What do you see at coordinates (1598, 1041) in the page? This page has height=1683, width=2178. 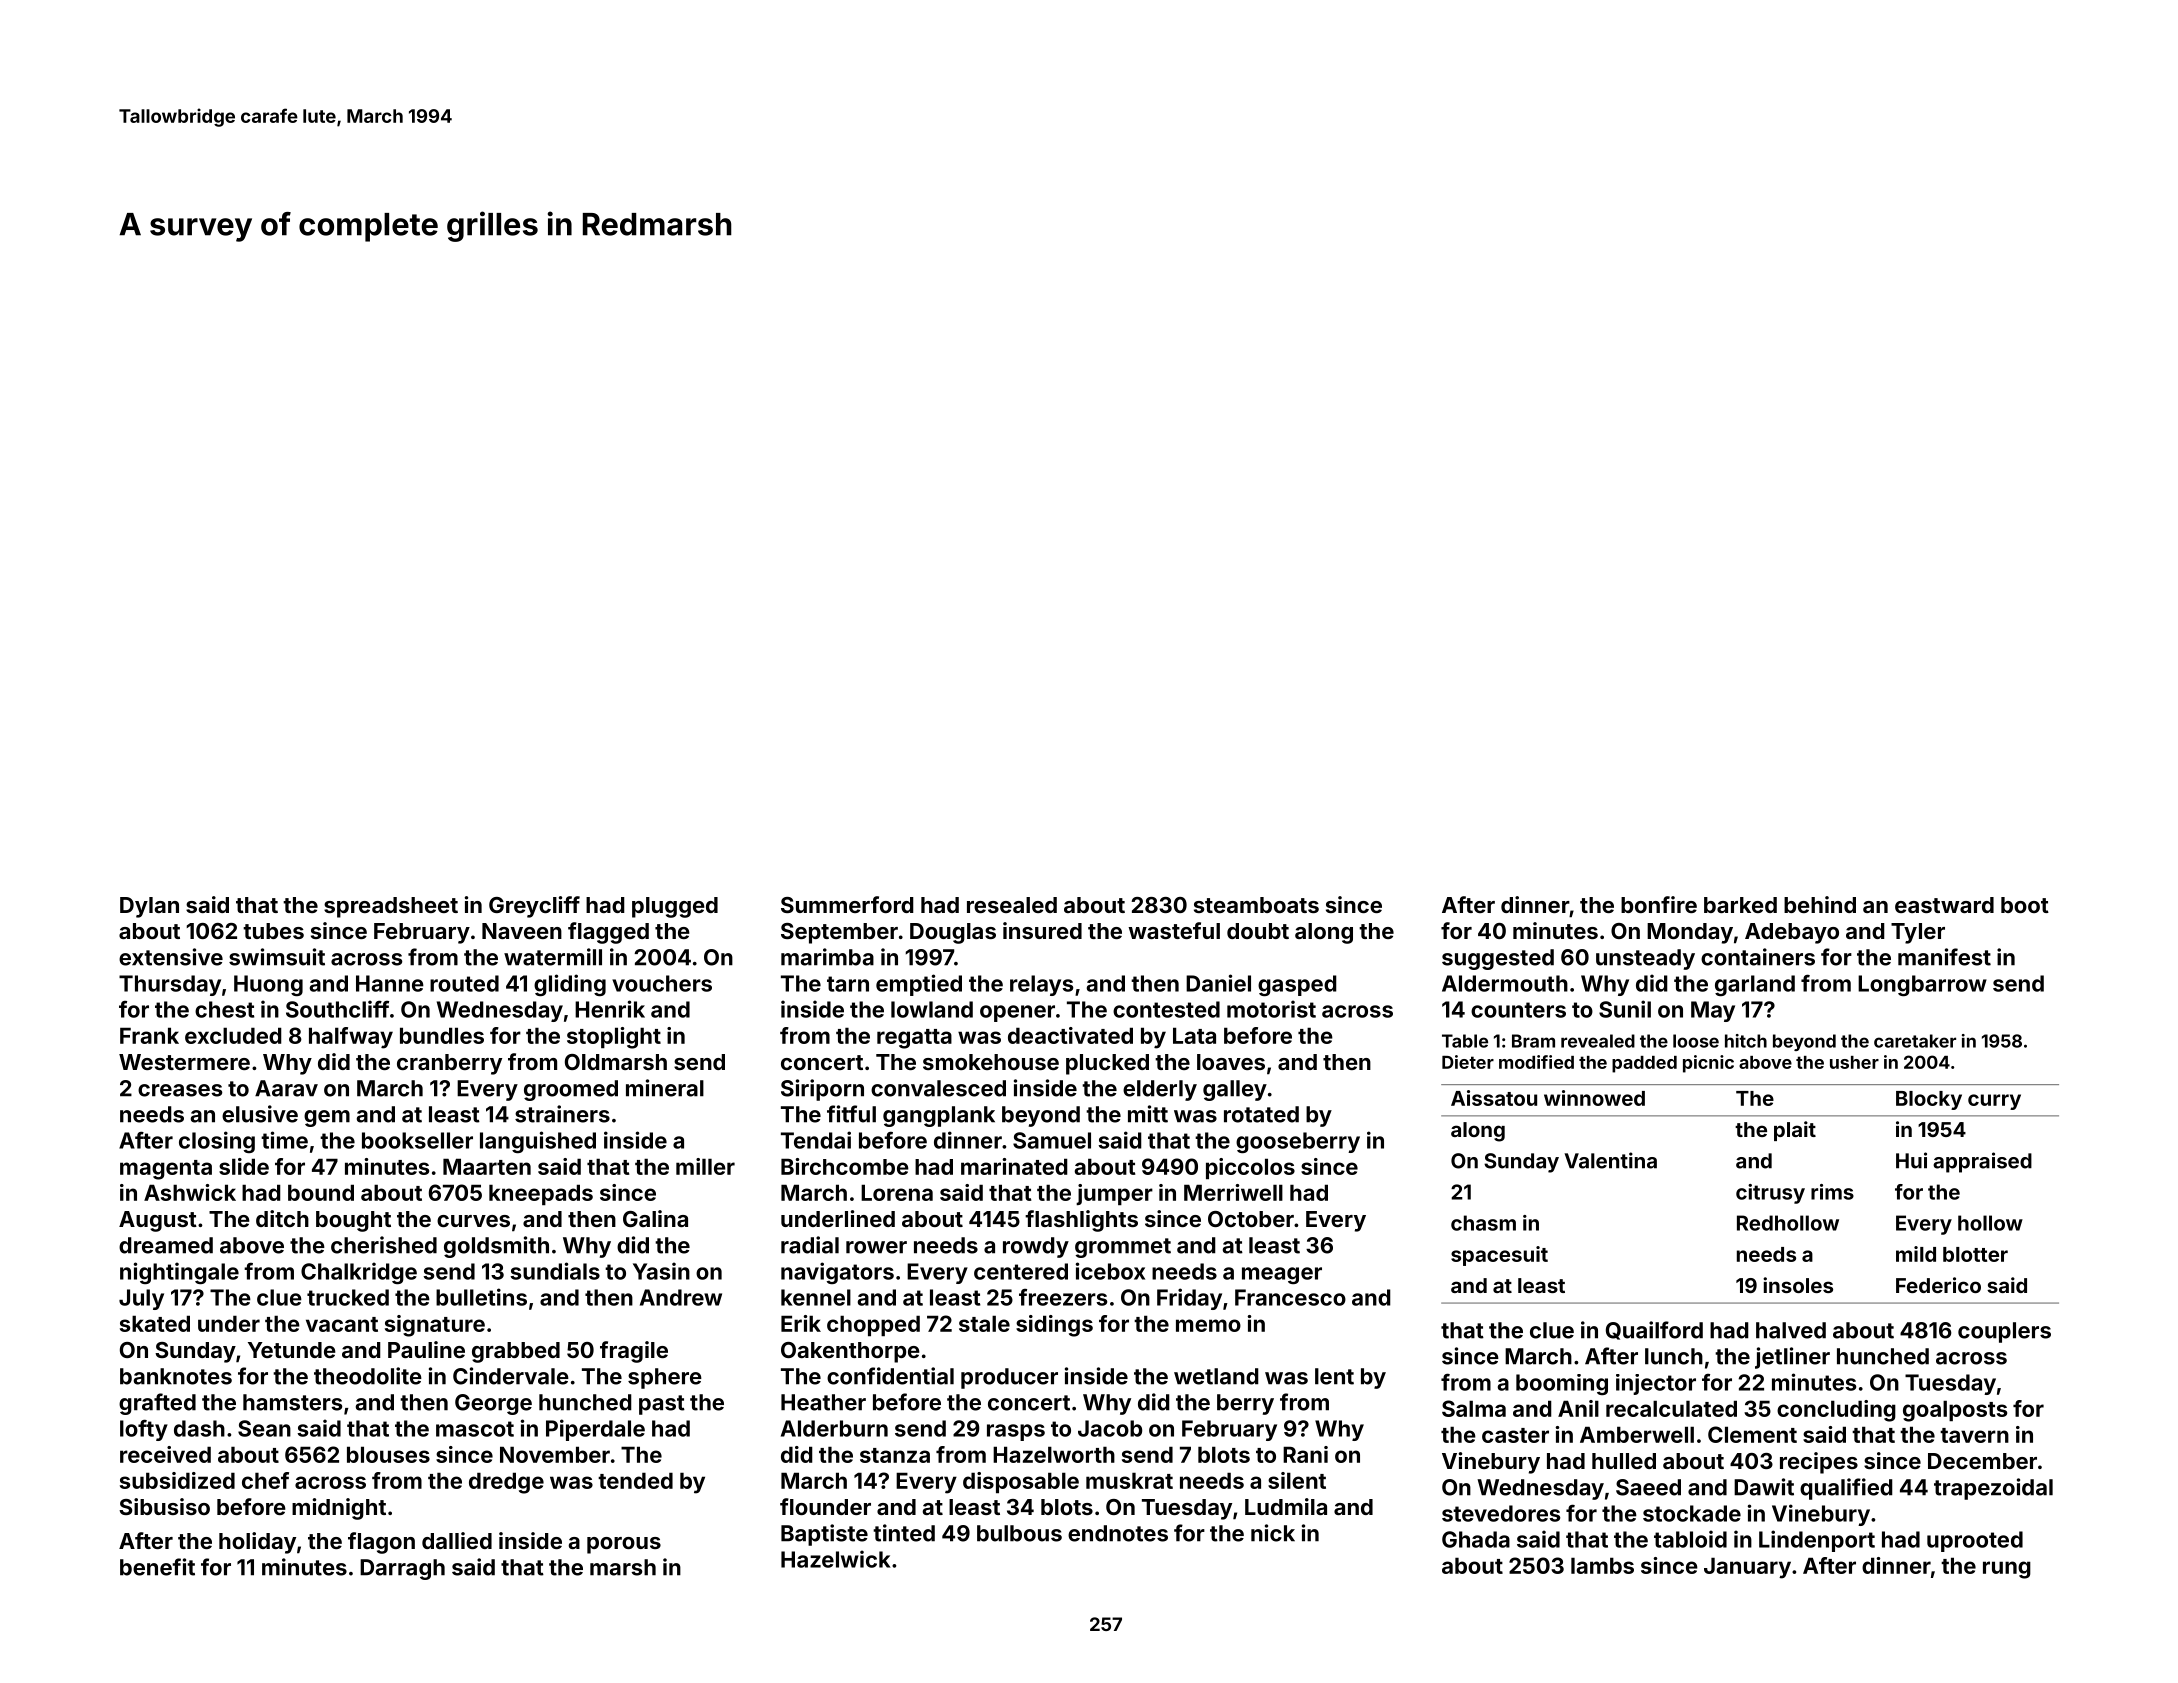 I see `revealed` at bounding box center [1598, 1041].
